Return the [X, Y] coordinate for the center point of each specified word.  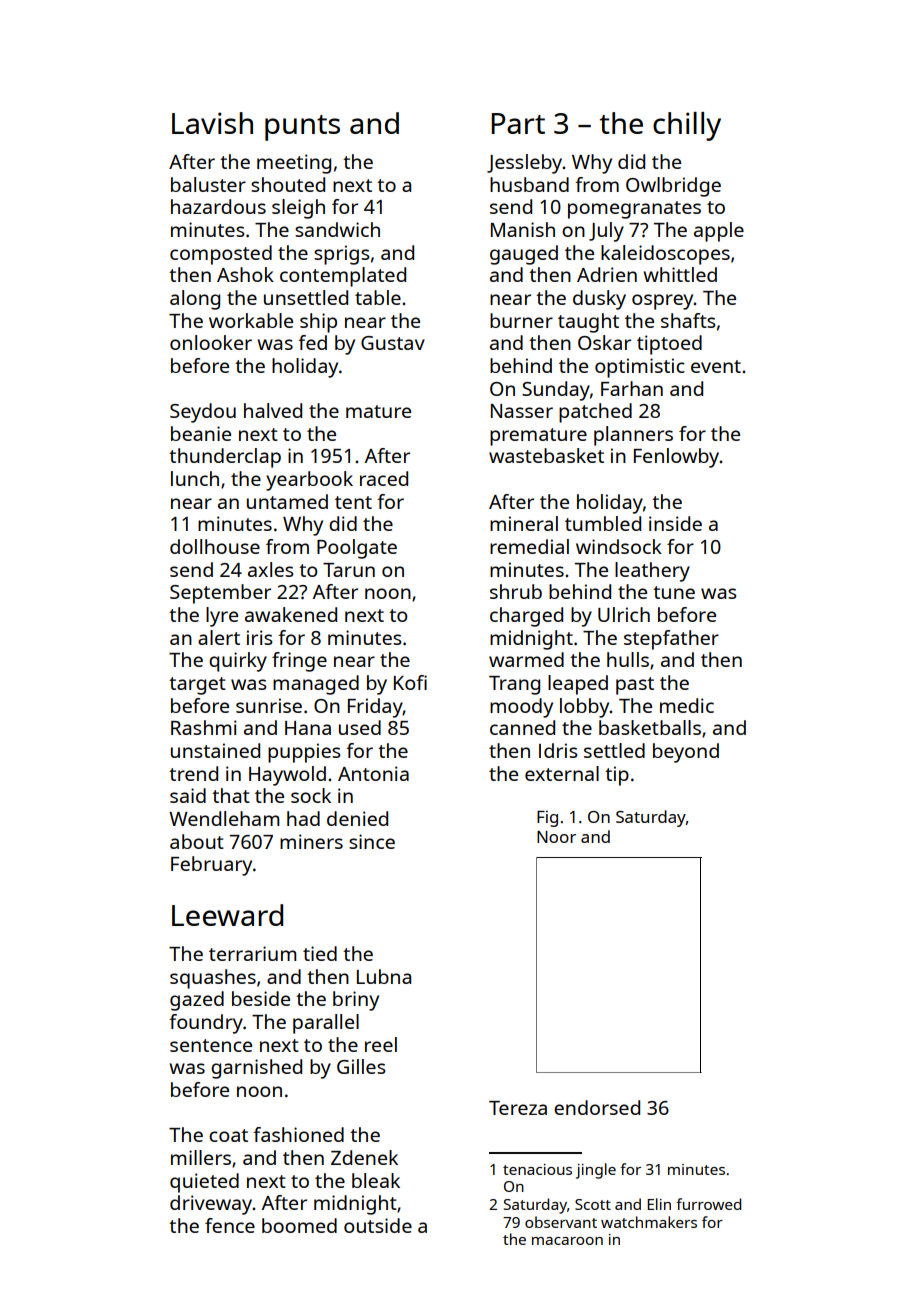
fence [230, 1225]
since [372, 841]
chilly [687, 126]
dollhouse [215, 546]
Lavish [212, 123]
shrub [516, 591]
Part [518, 123]
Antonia [373, 773]
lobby [585, 708]
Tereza [518, 1108]
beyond [686, 753]
